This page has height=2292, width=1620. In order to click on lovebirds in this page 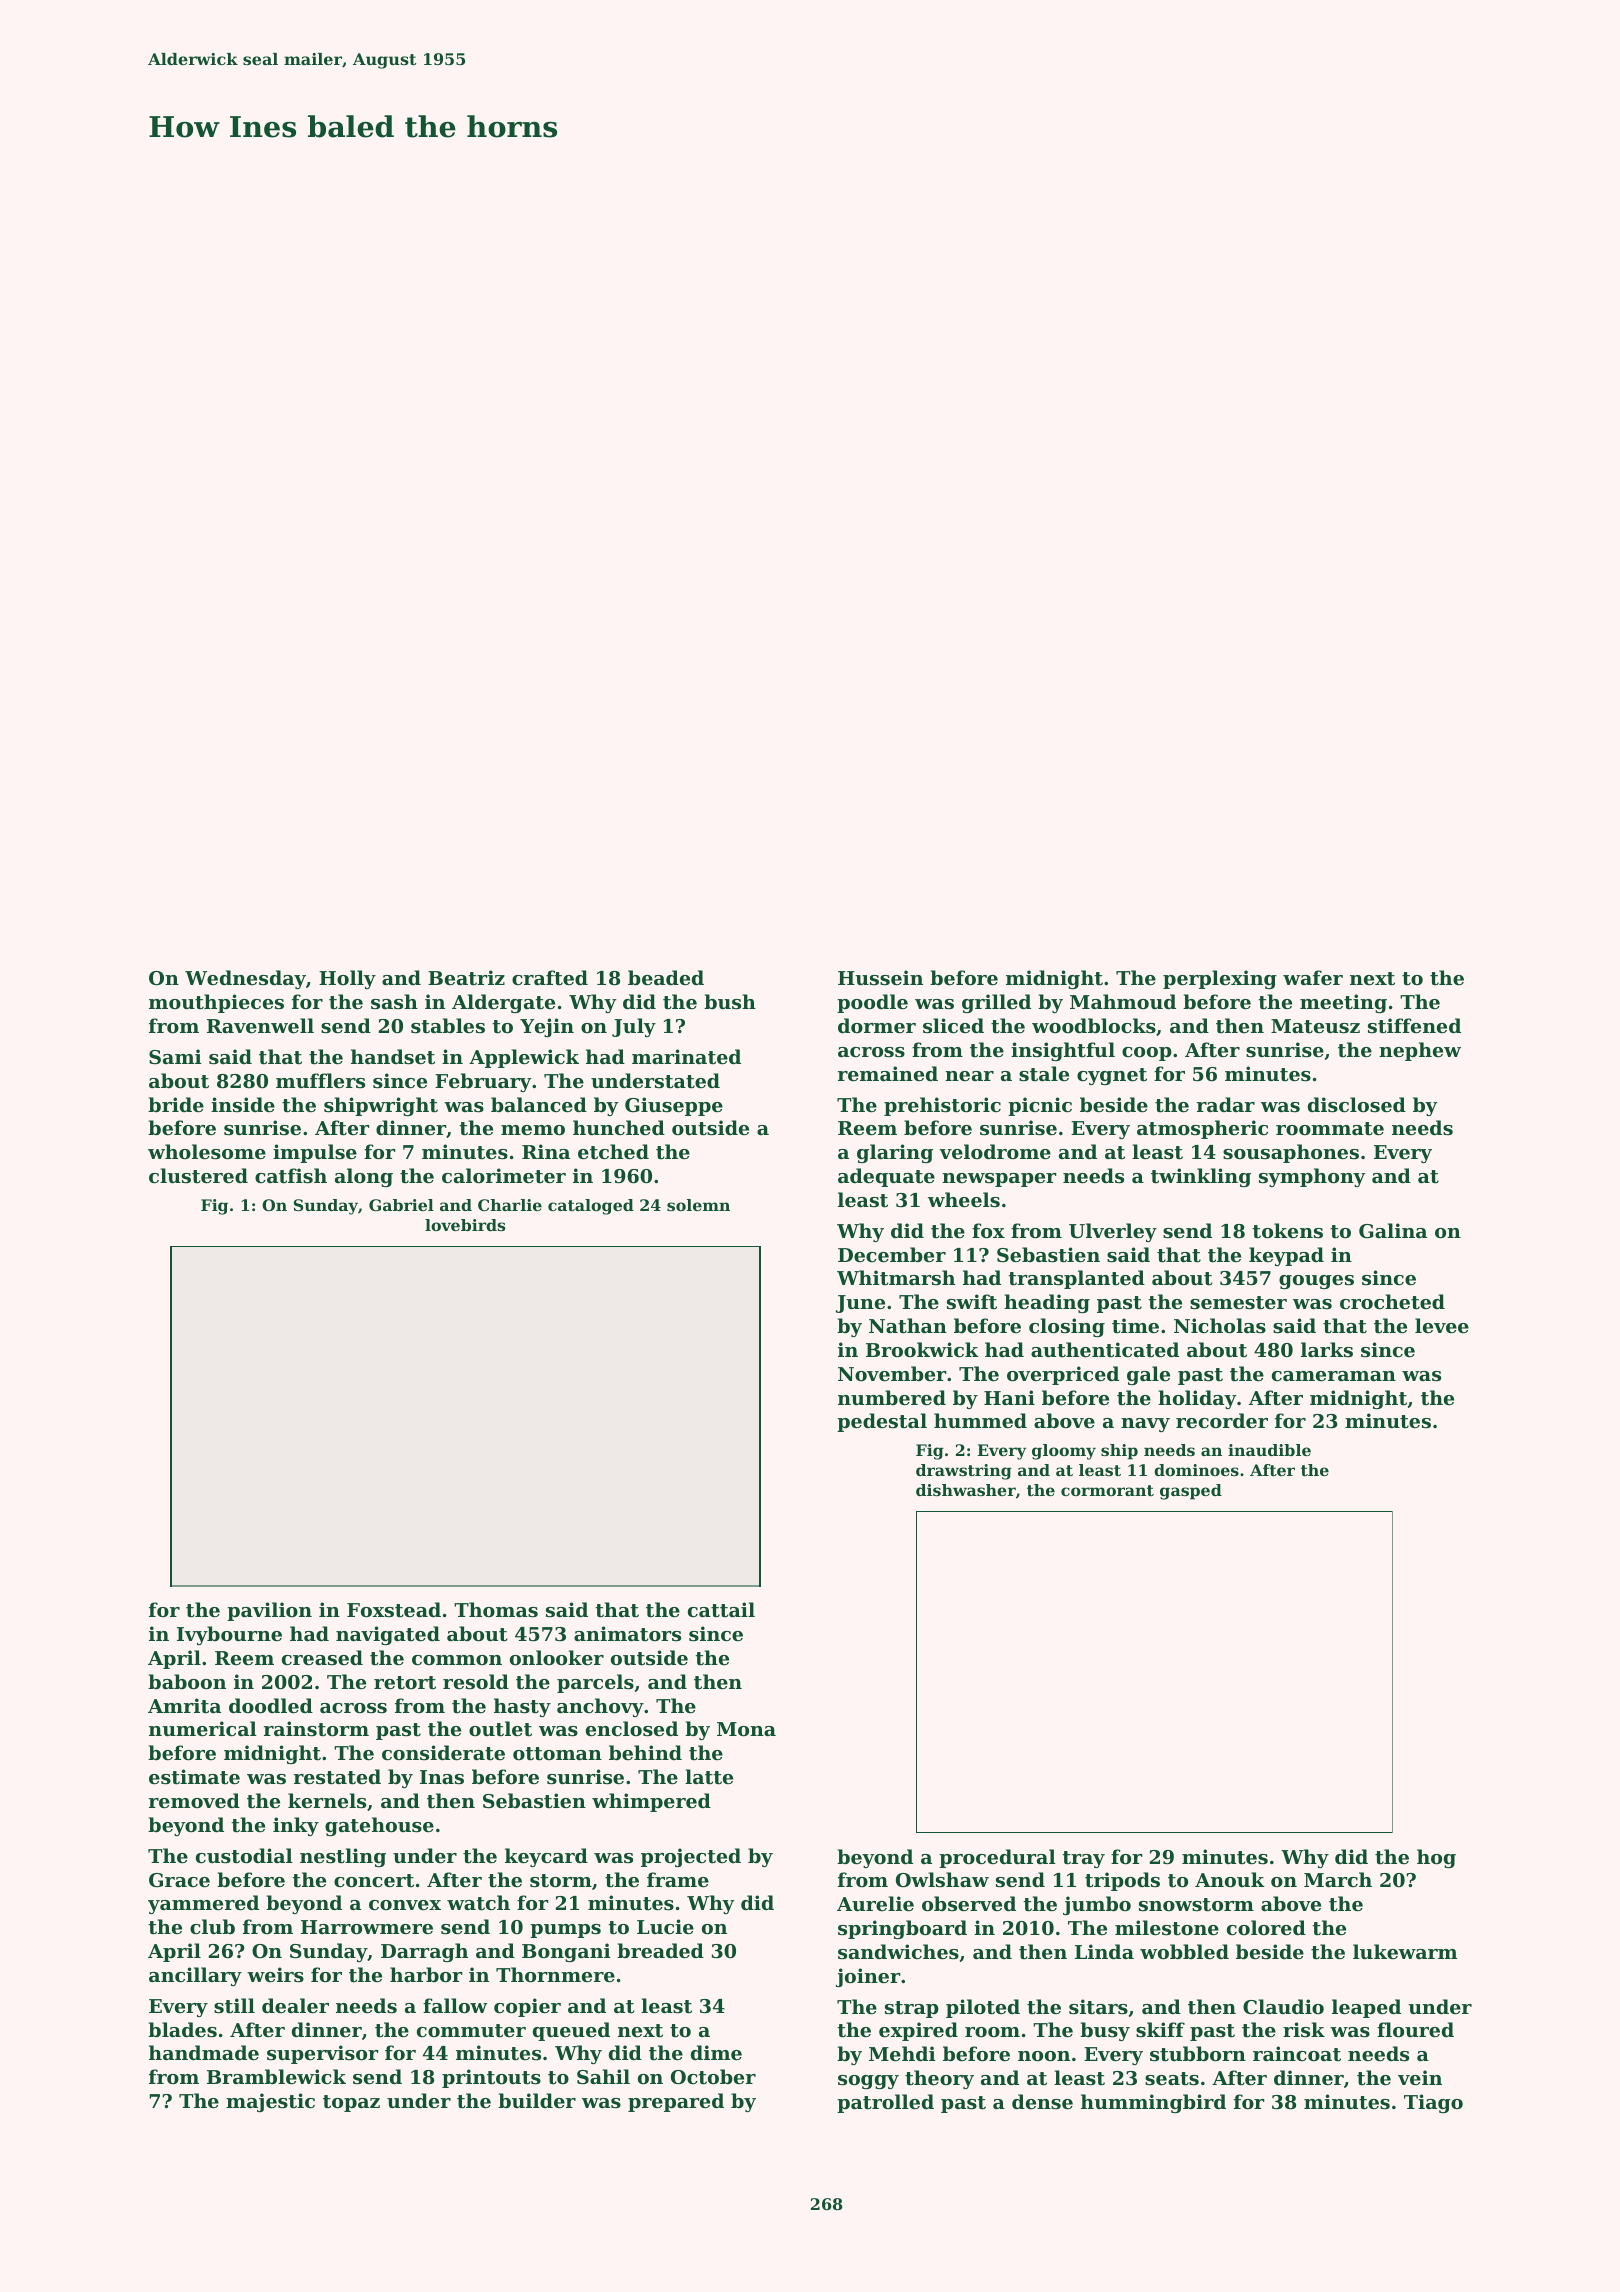, I will do `click(465, 1225)`.
